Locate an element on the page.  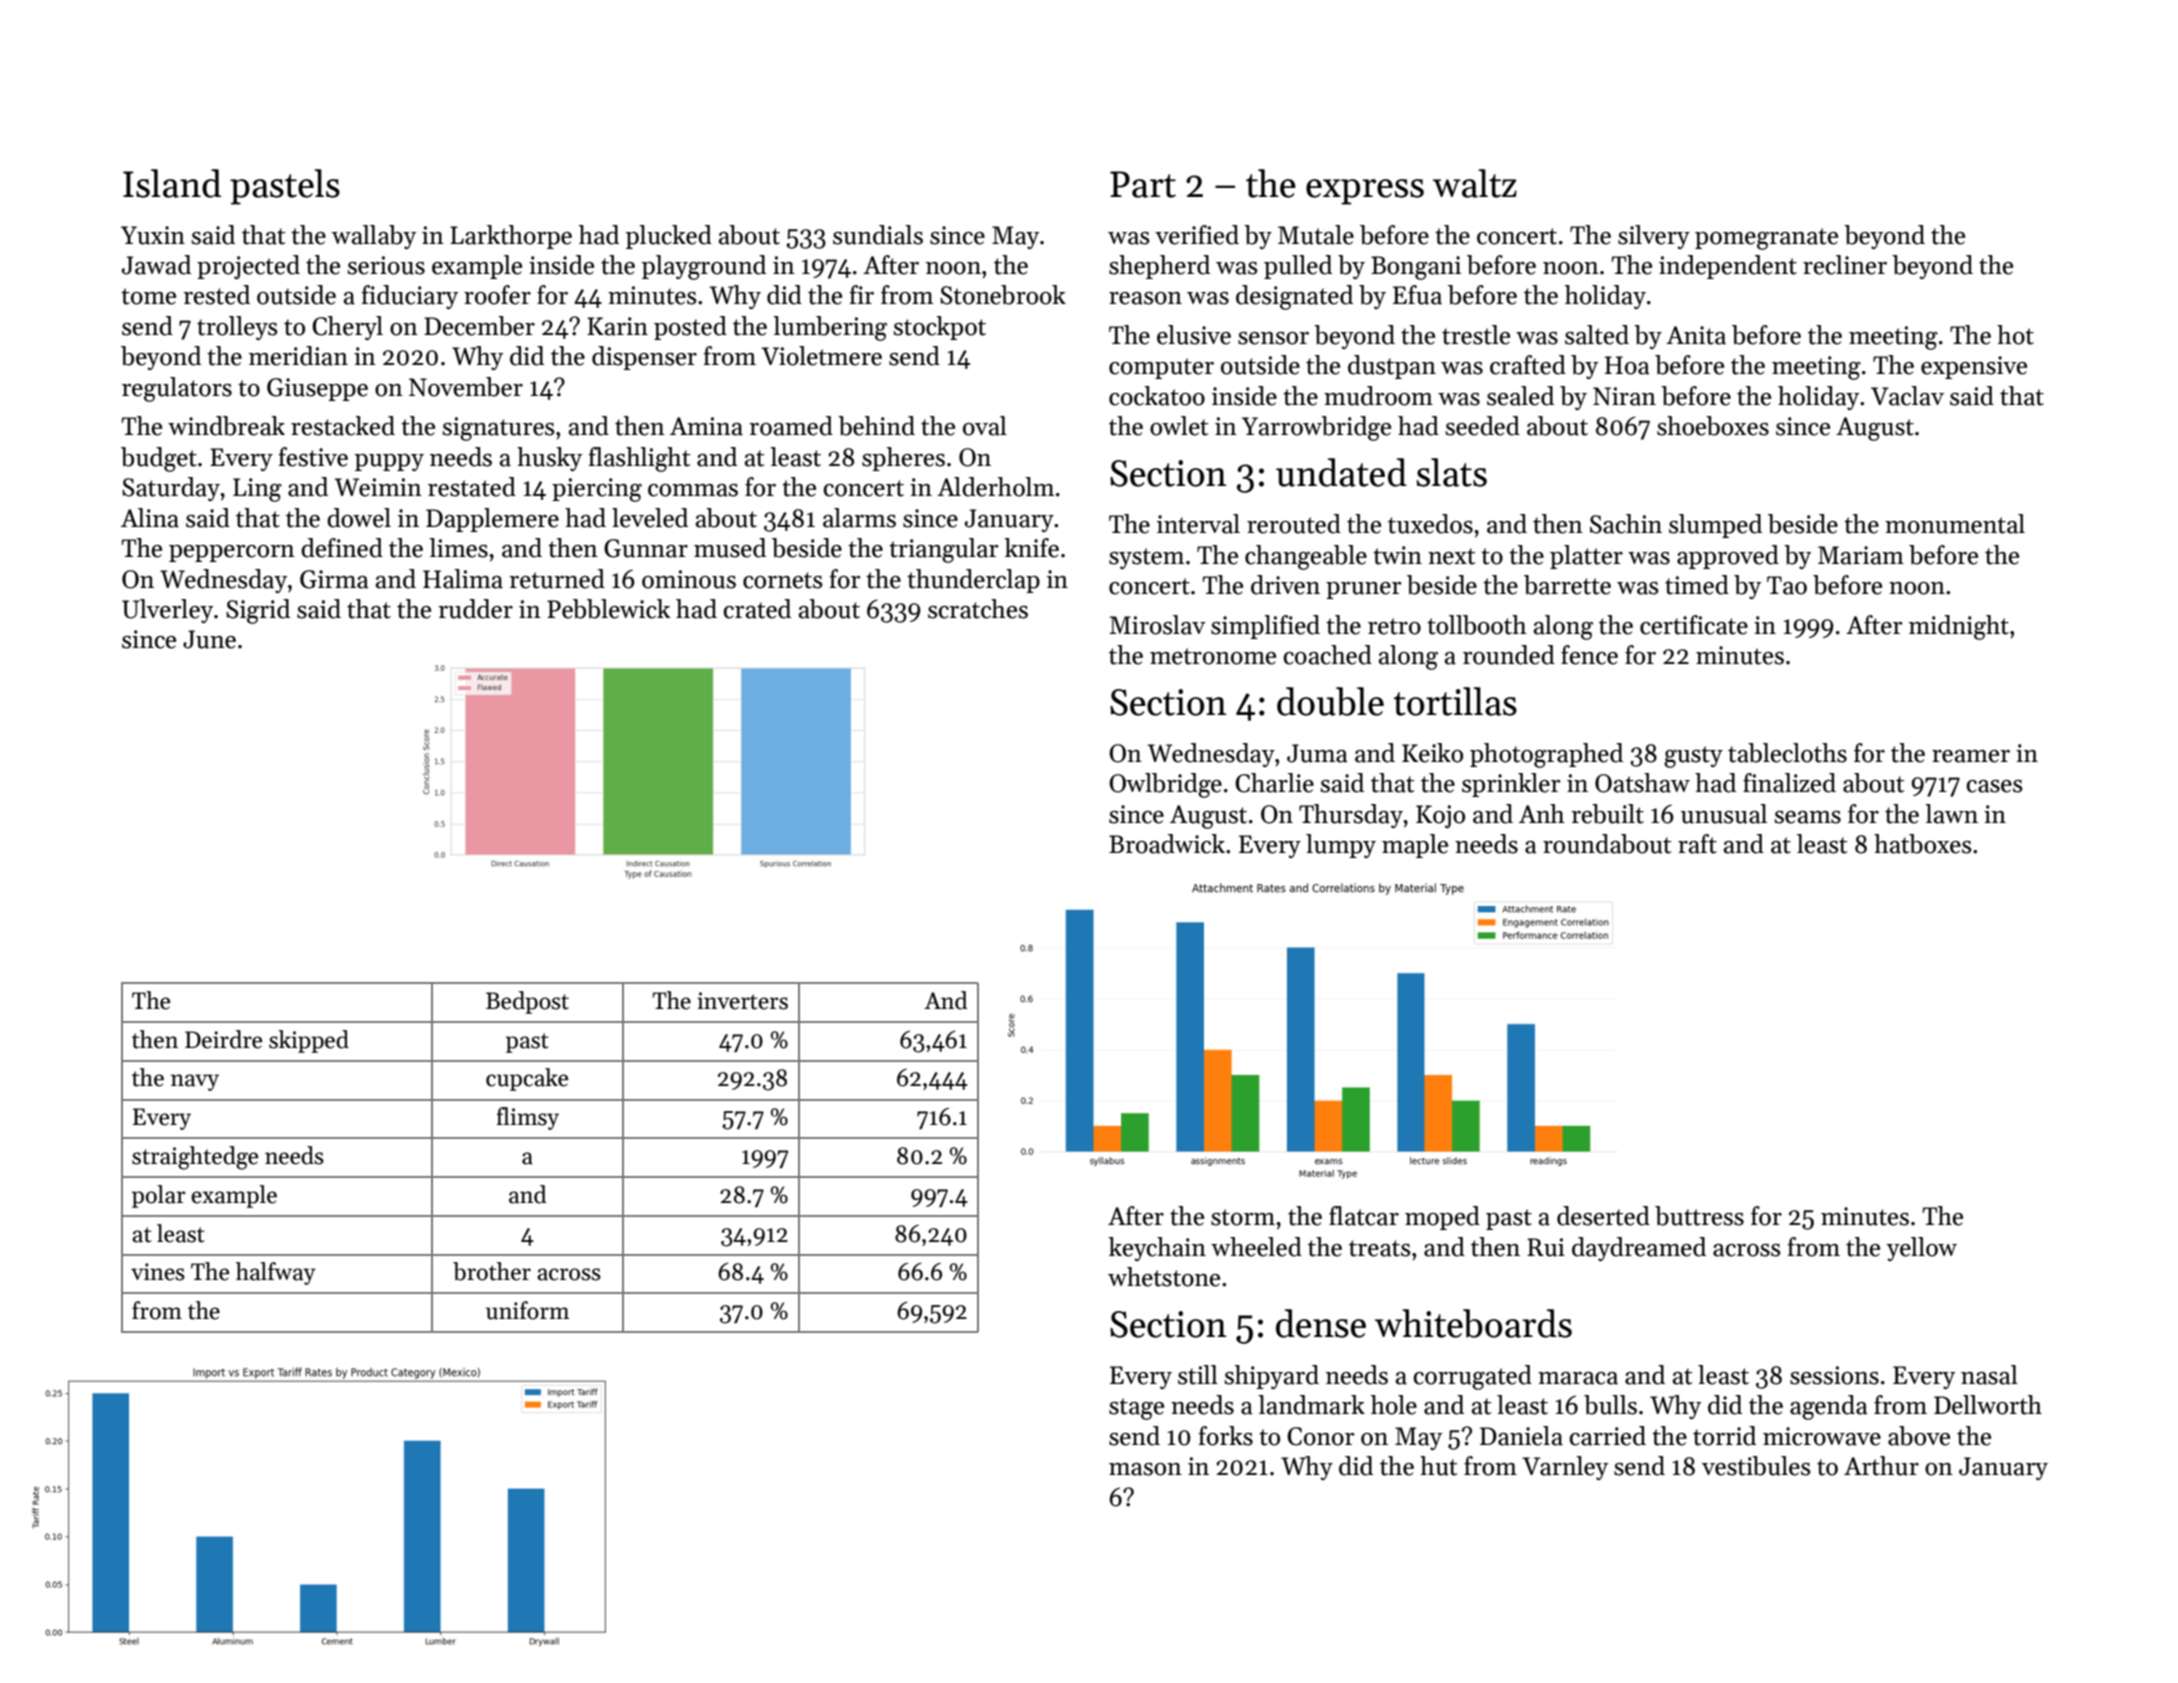
recliner is located at coordinates (1845, 265).
